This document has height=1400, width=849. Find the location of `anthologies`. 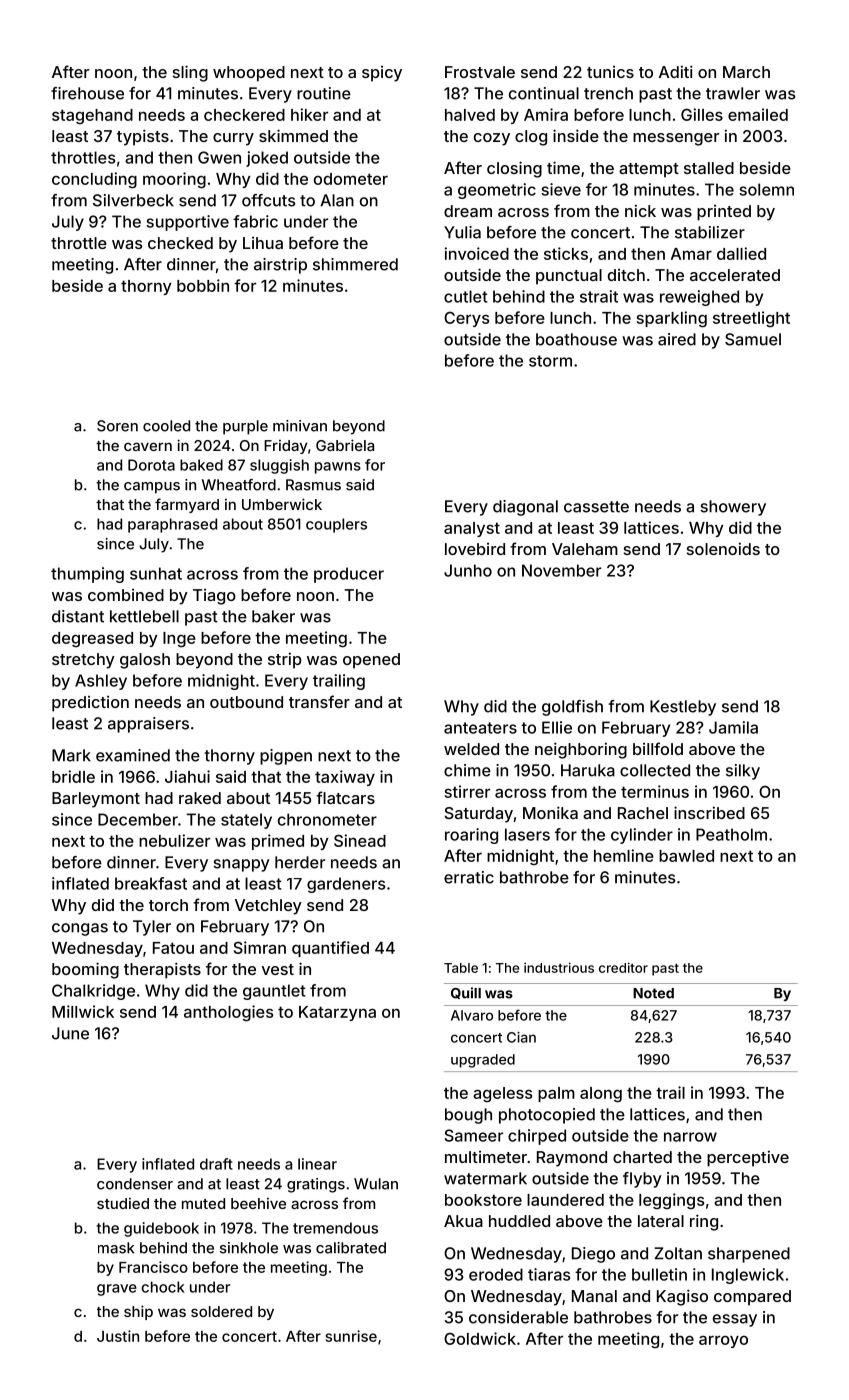

anthologies is located at coordinates (228, 1013).
